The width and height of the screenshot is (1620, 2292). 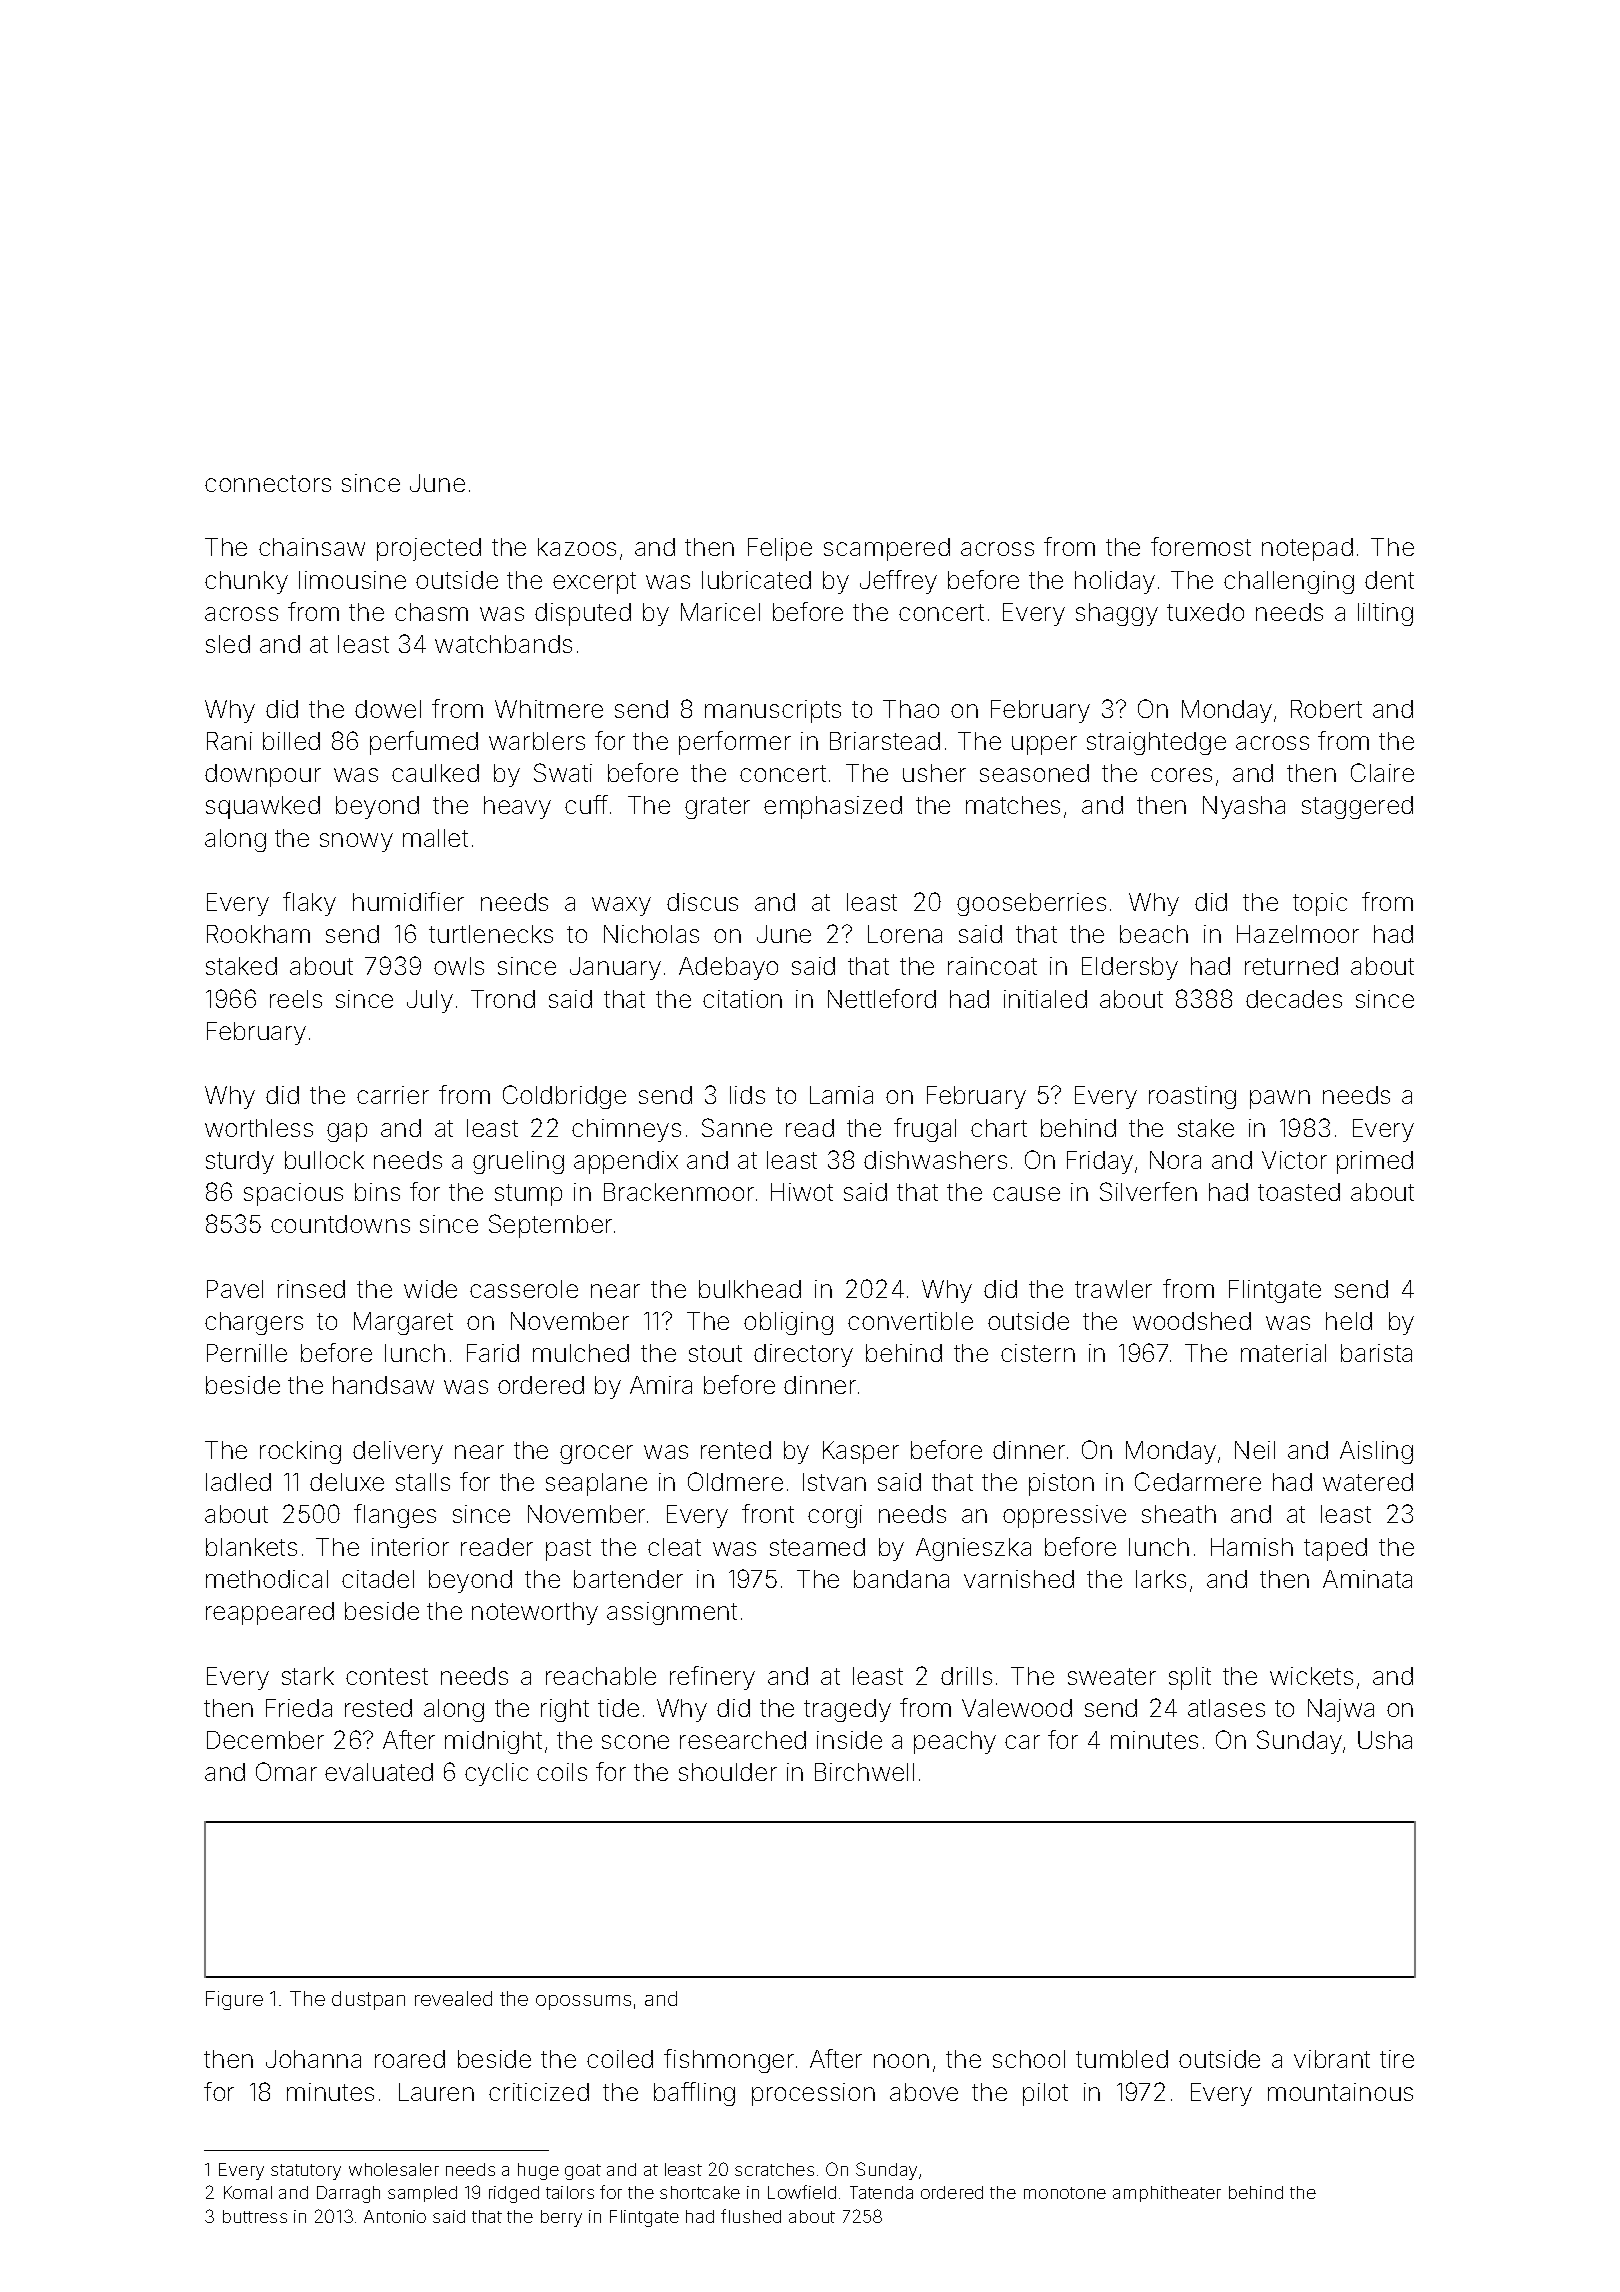 I want to click on bandana, so click(x=901, y=1579).
